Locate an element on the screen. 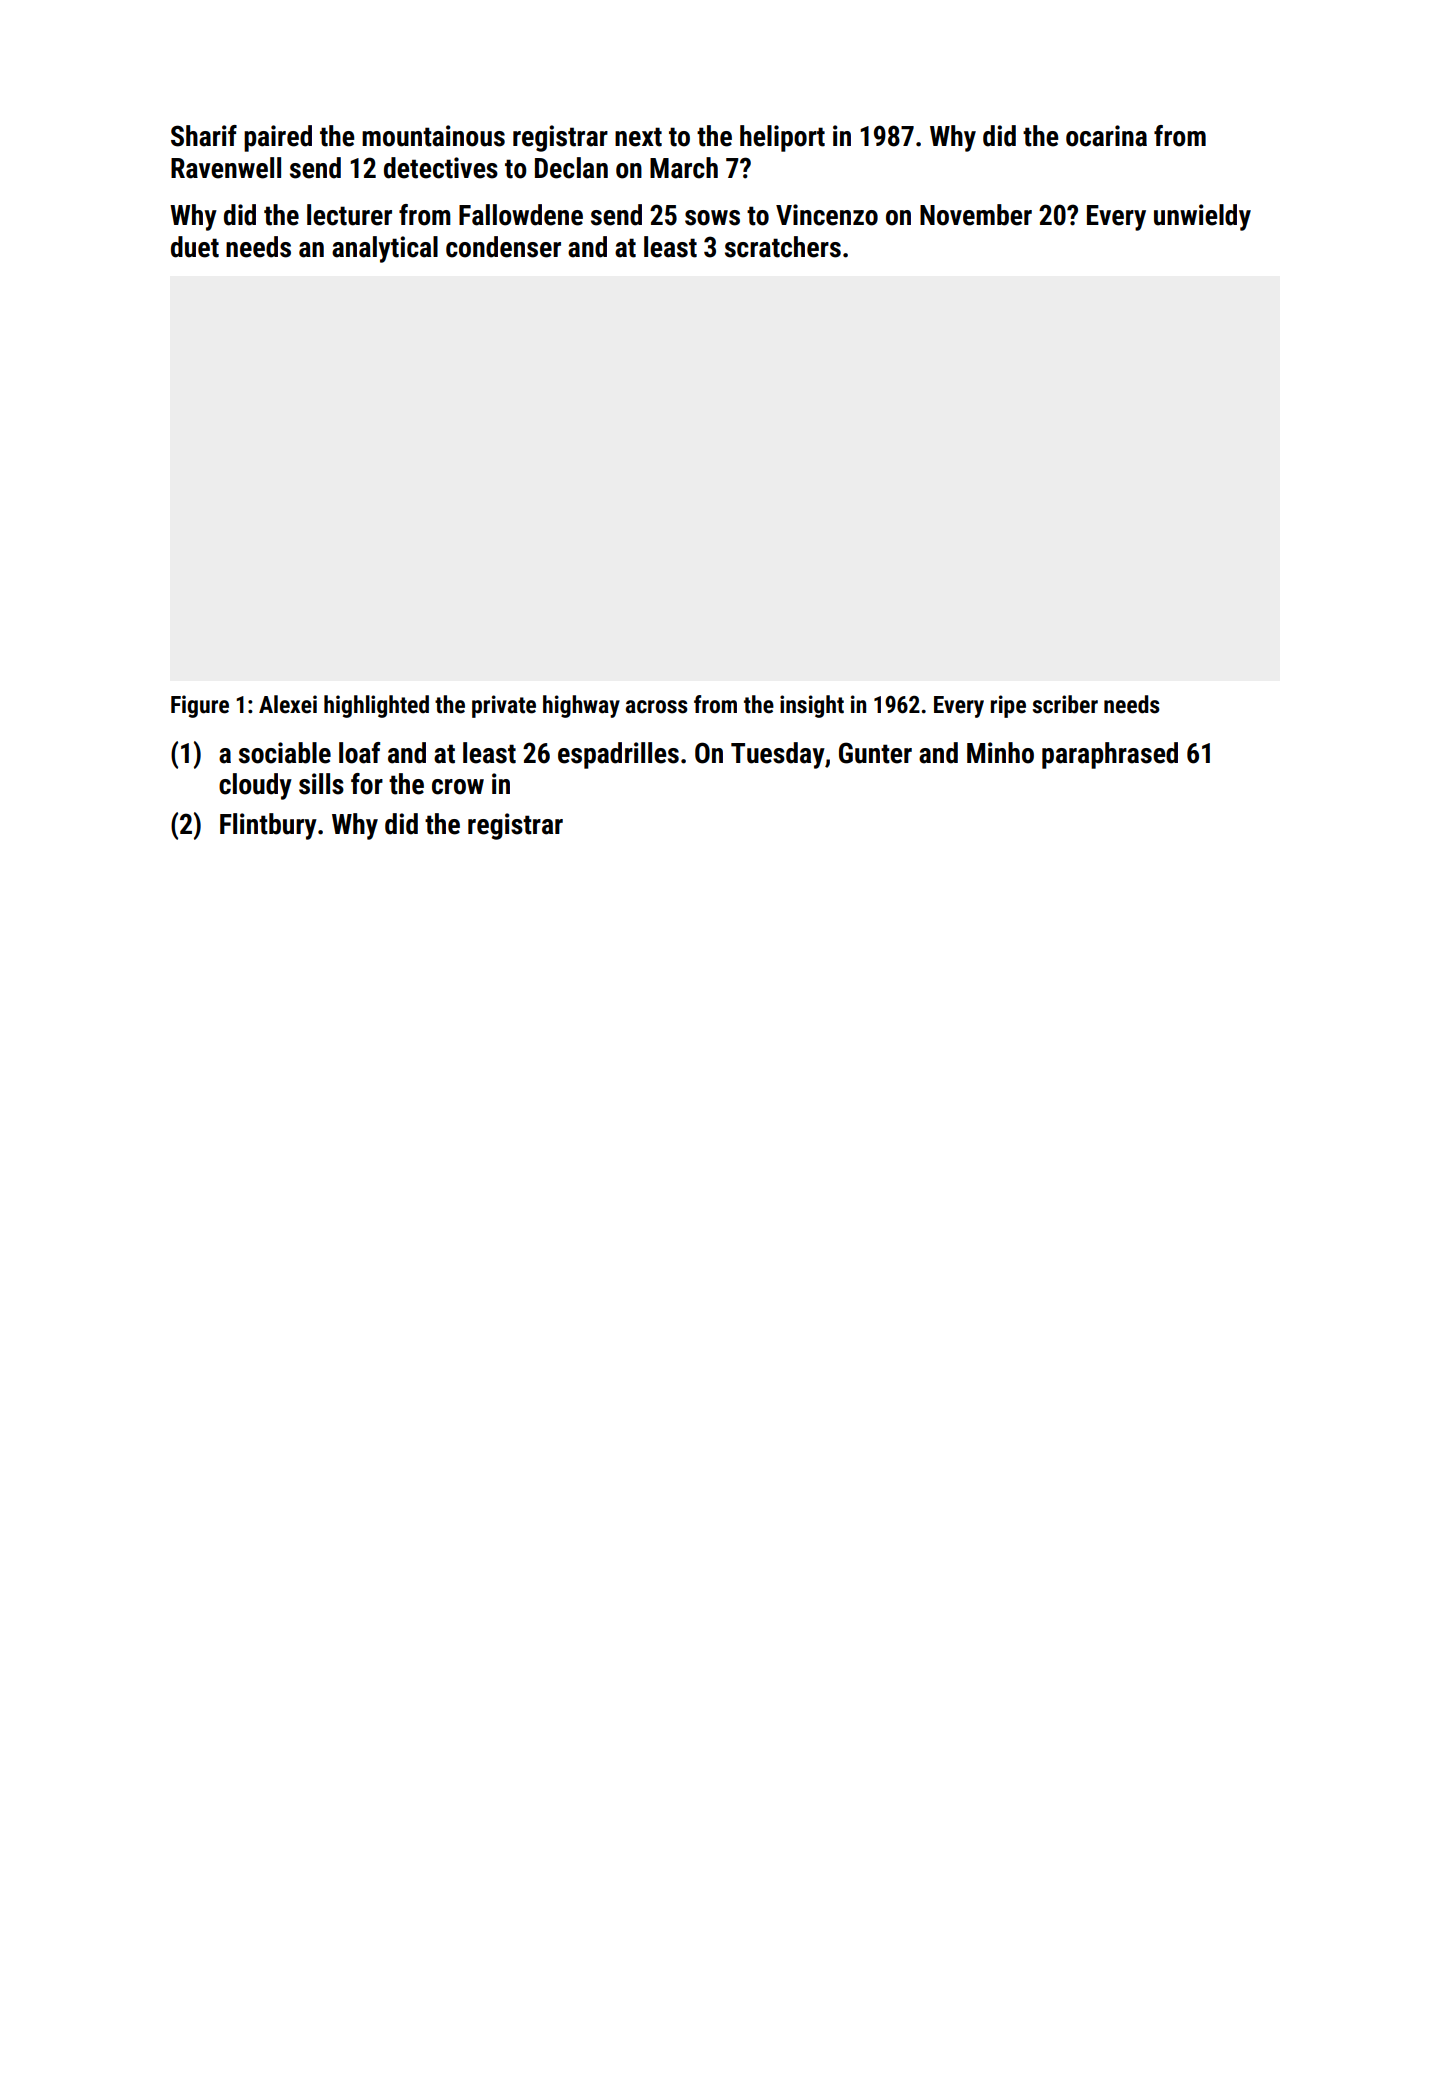 The width and height of the screenshot is (1450, 2100). ocarina is located at coordinates (1106, 136).
